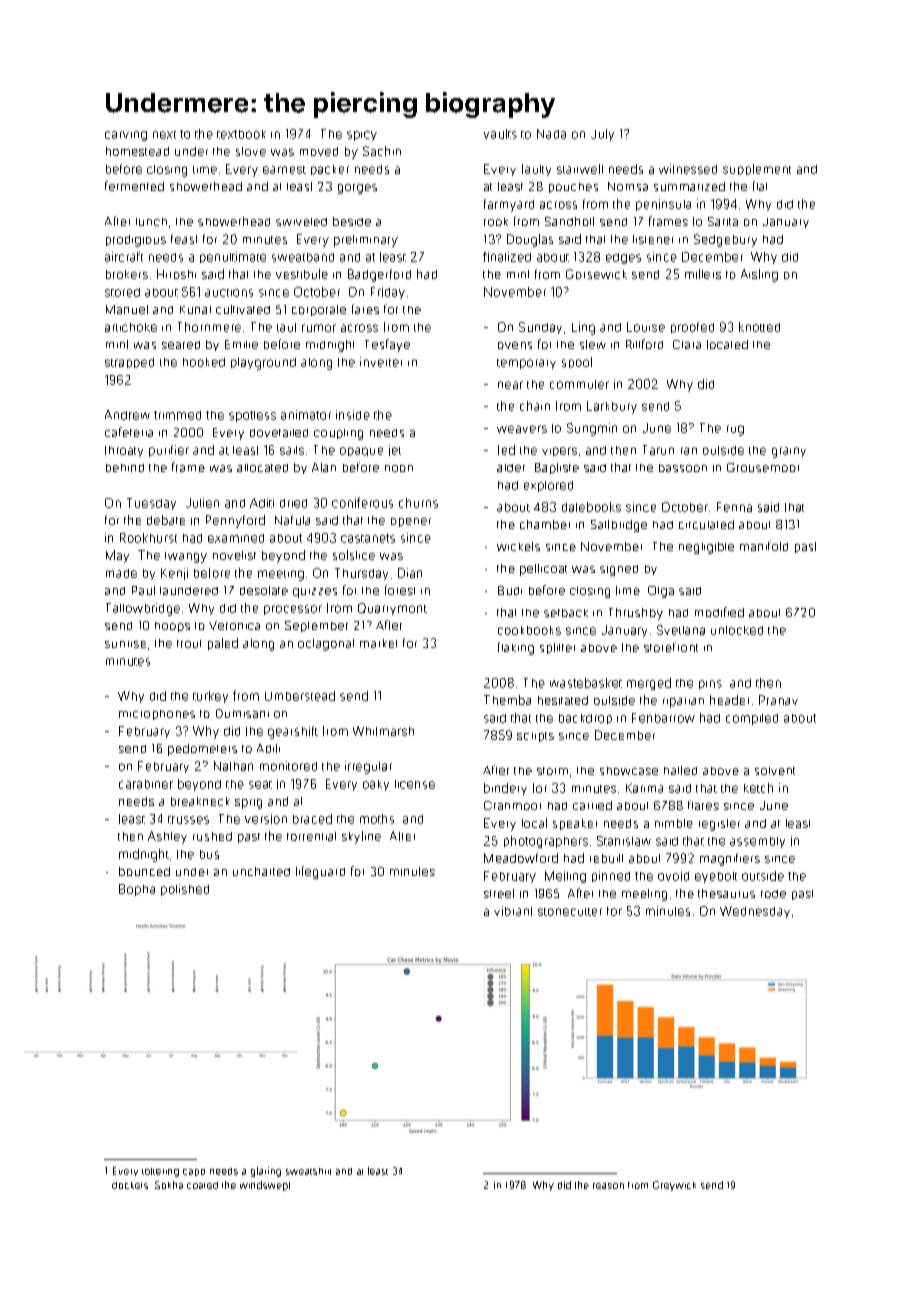 This page has width=924, height=1308. I want to click on storm, so click(552, 771).
